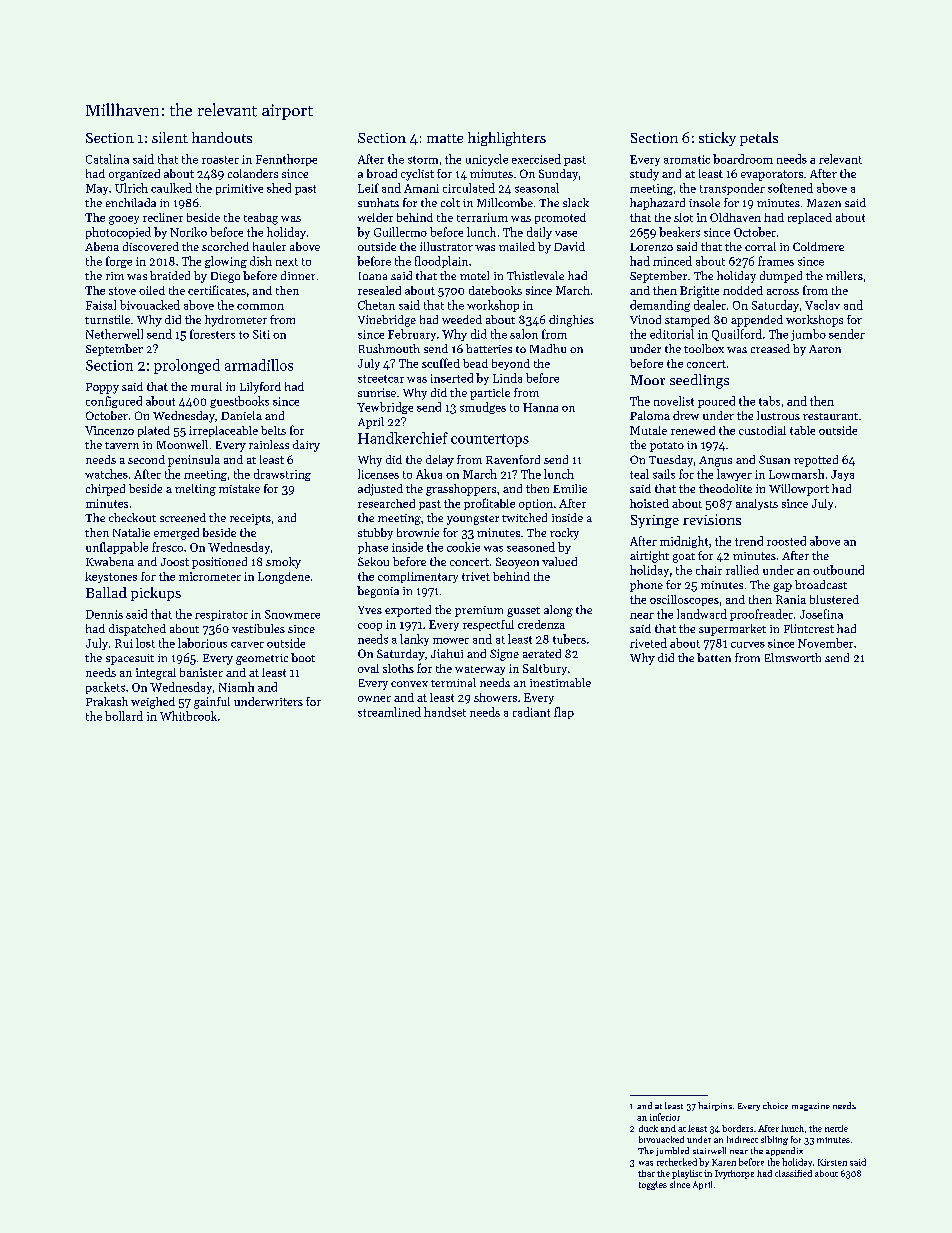 This page has height=1233, width=952. I want to click on slack, so click(576, 202).
